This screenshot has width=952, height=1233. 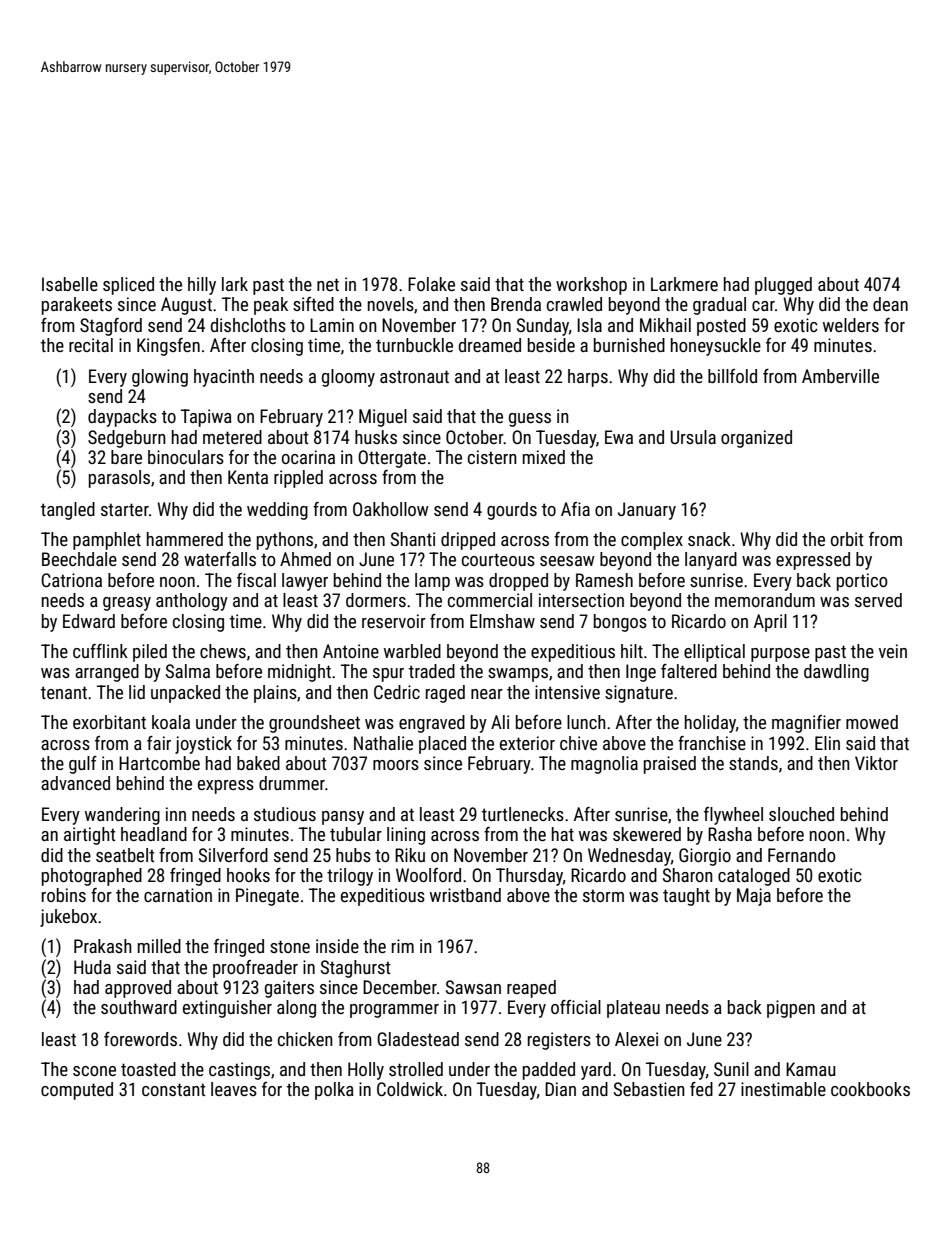 What do you see at coordinates (173, 1089) in the screenshot?
I see `constant` at bounding box center [173, 1089].
